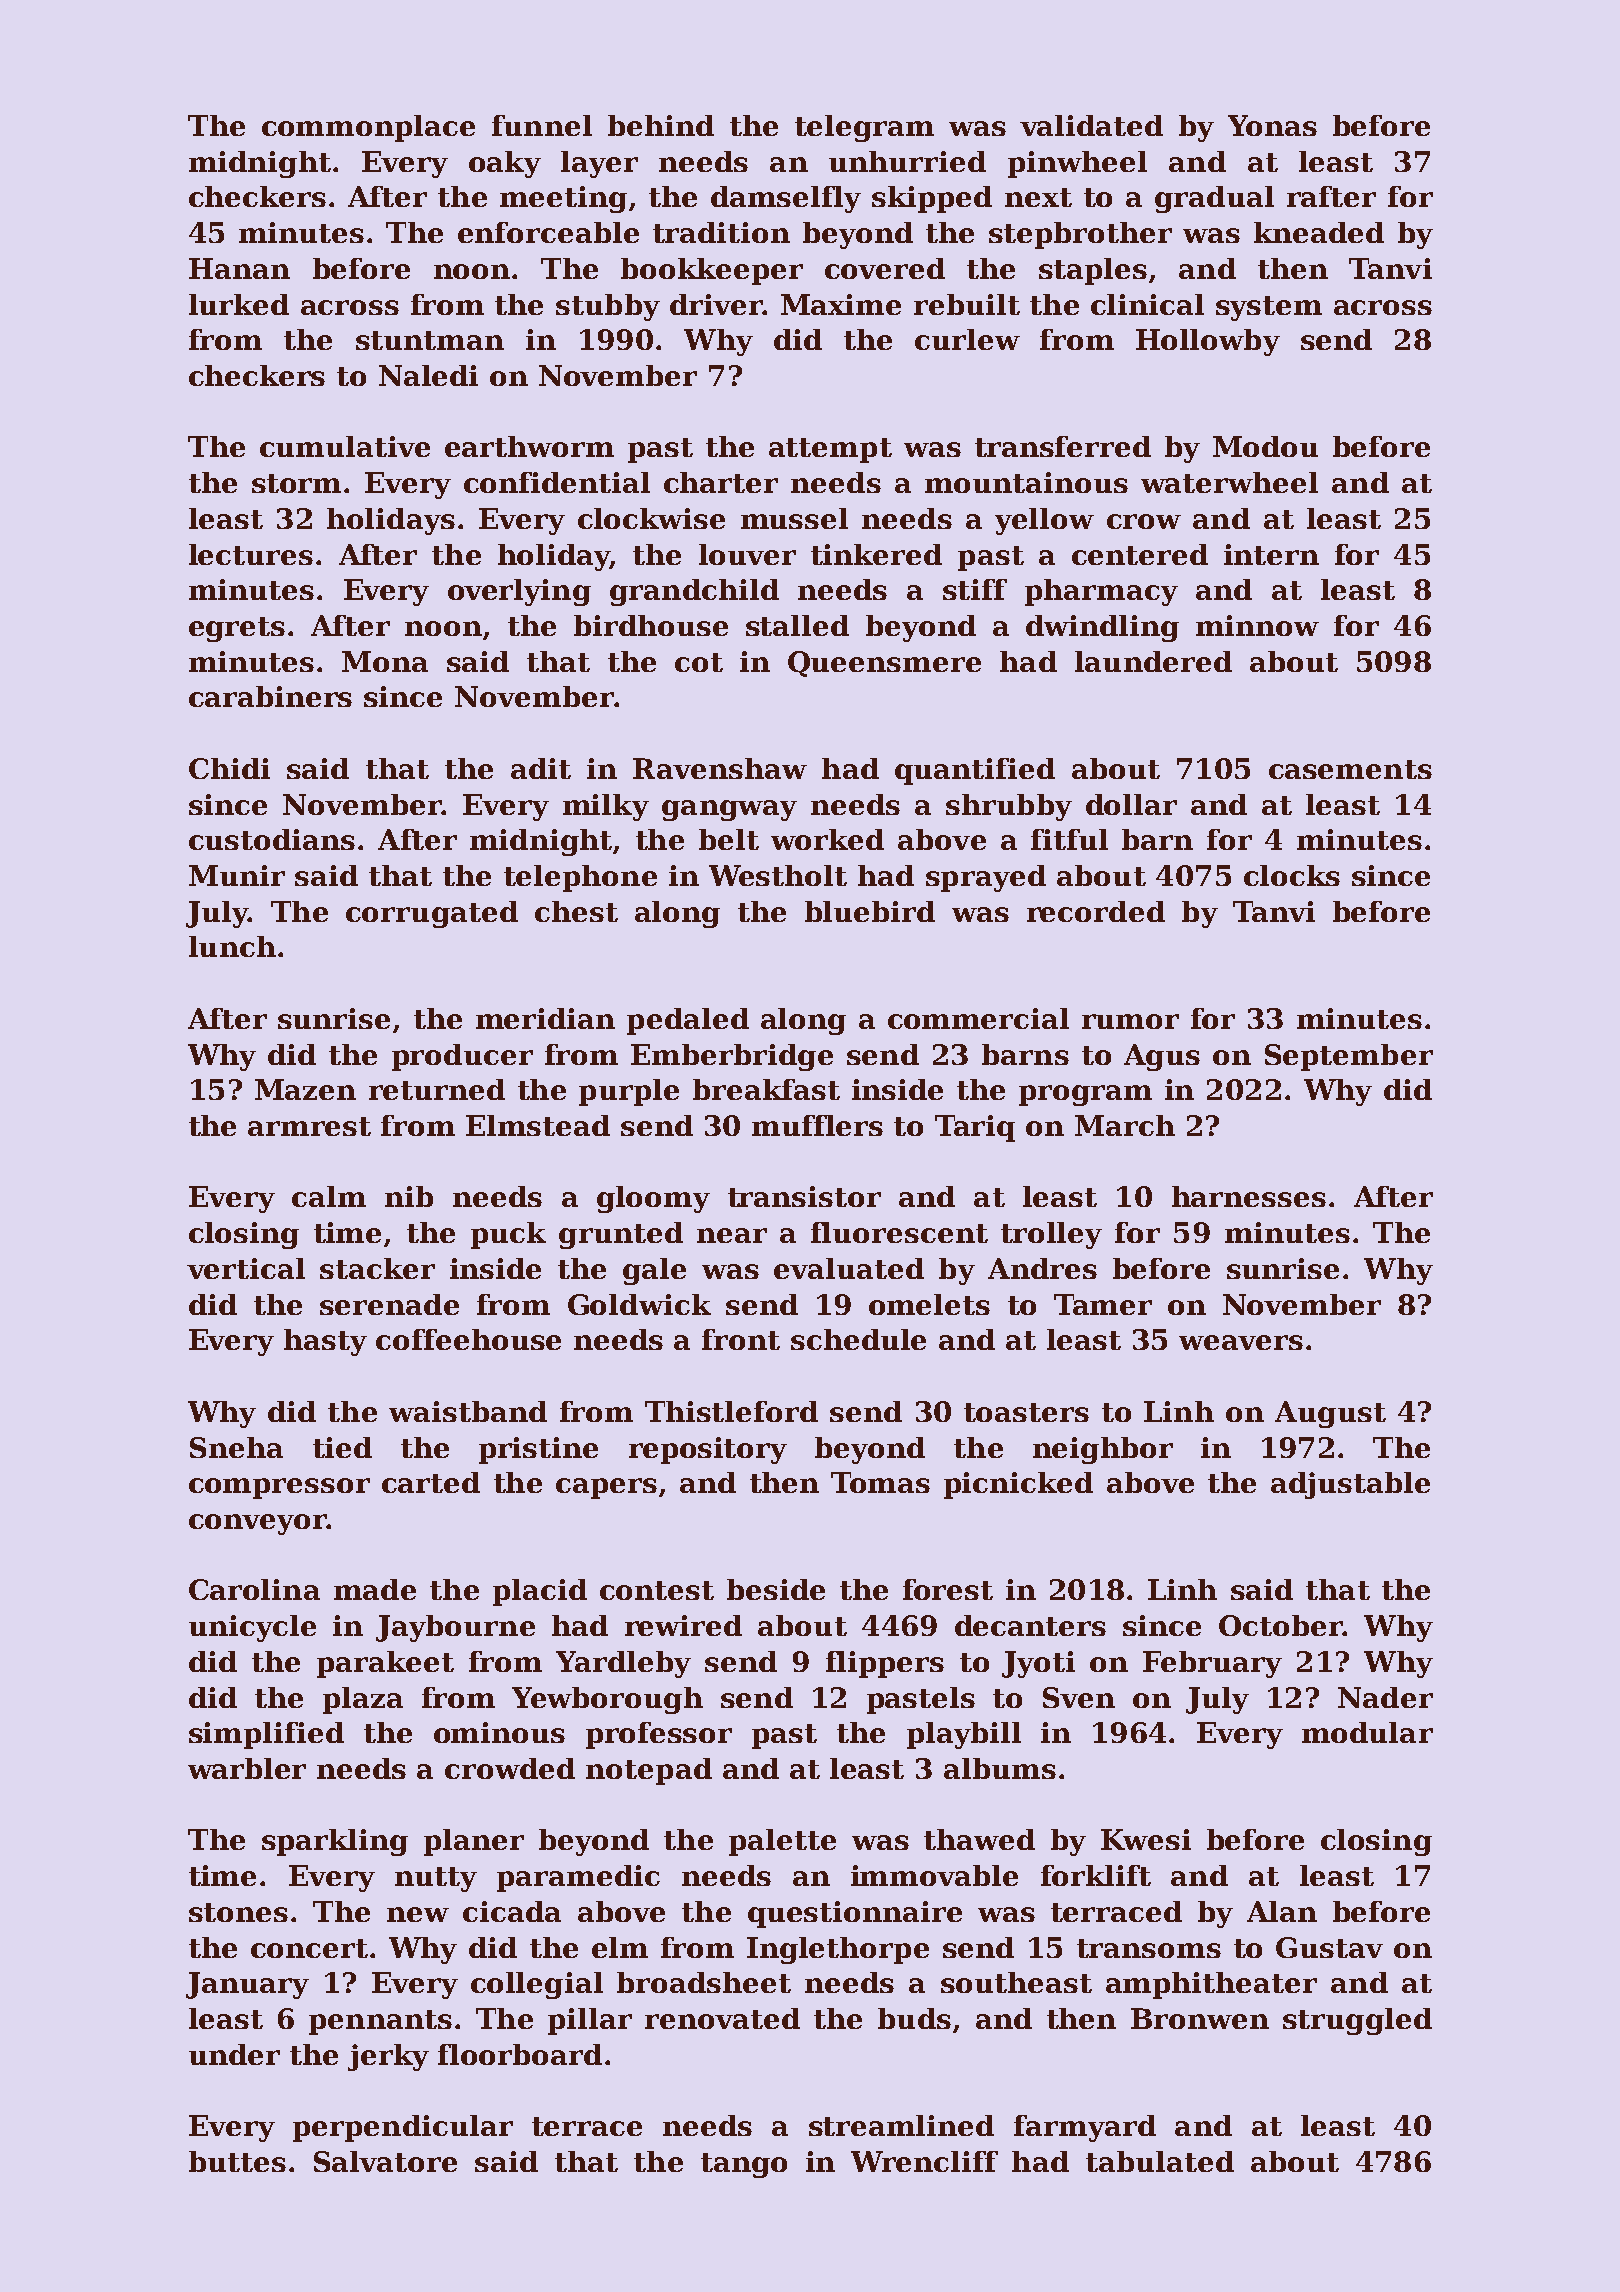 The width and height of the screenshot is (1620, 2292). What do you see at coordinates (1272, 125) in the screenshot?
I see `Yonas` at bounding box center [1272, 125].
